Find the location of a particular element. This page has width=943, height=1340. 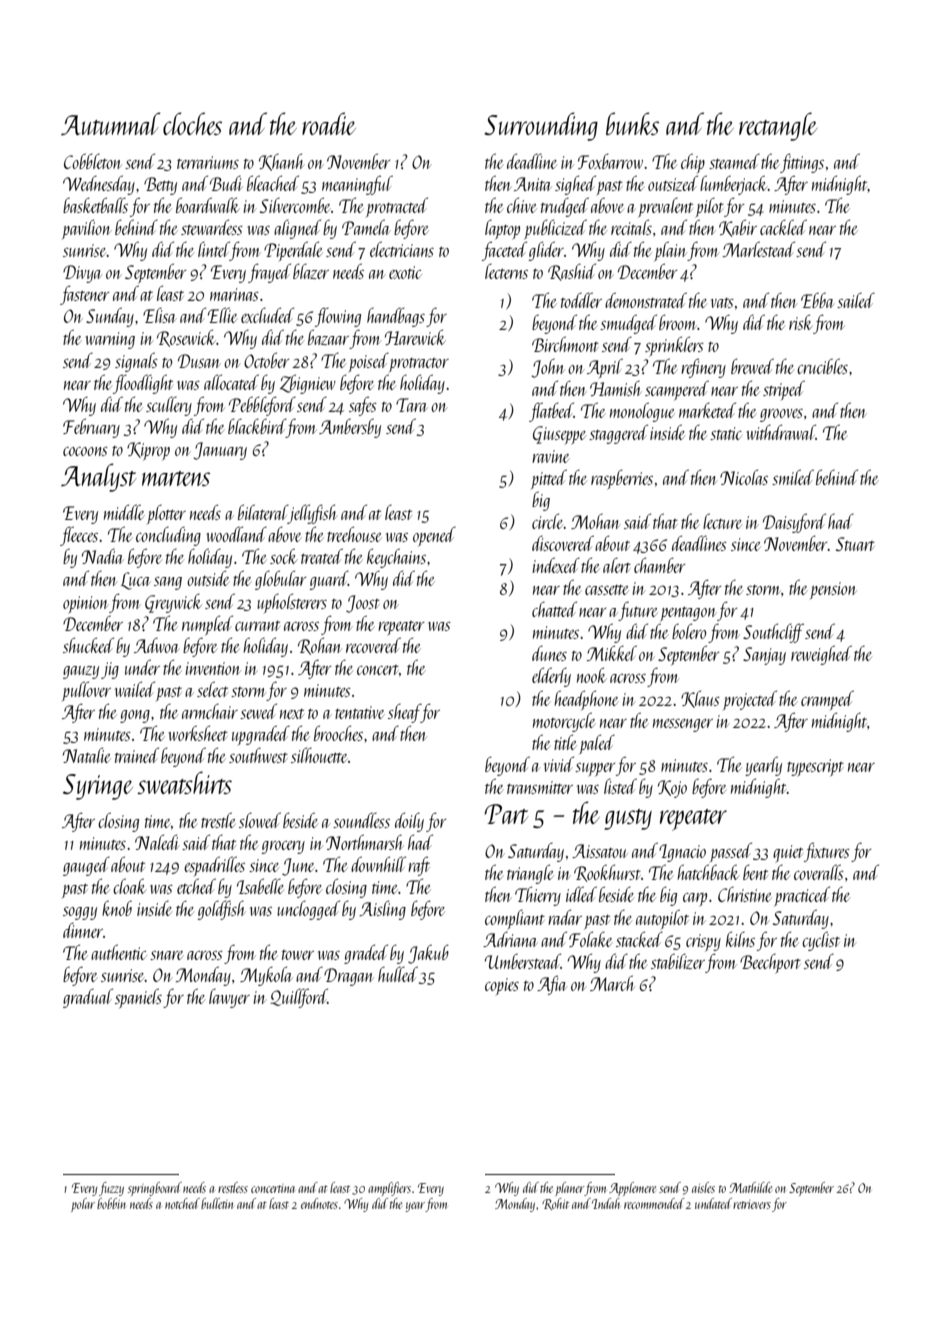

pension is located at coordinates (833, 590).
